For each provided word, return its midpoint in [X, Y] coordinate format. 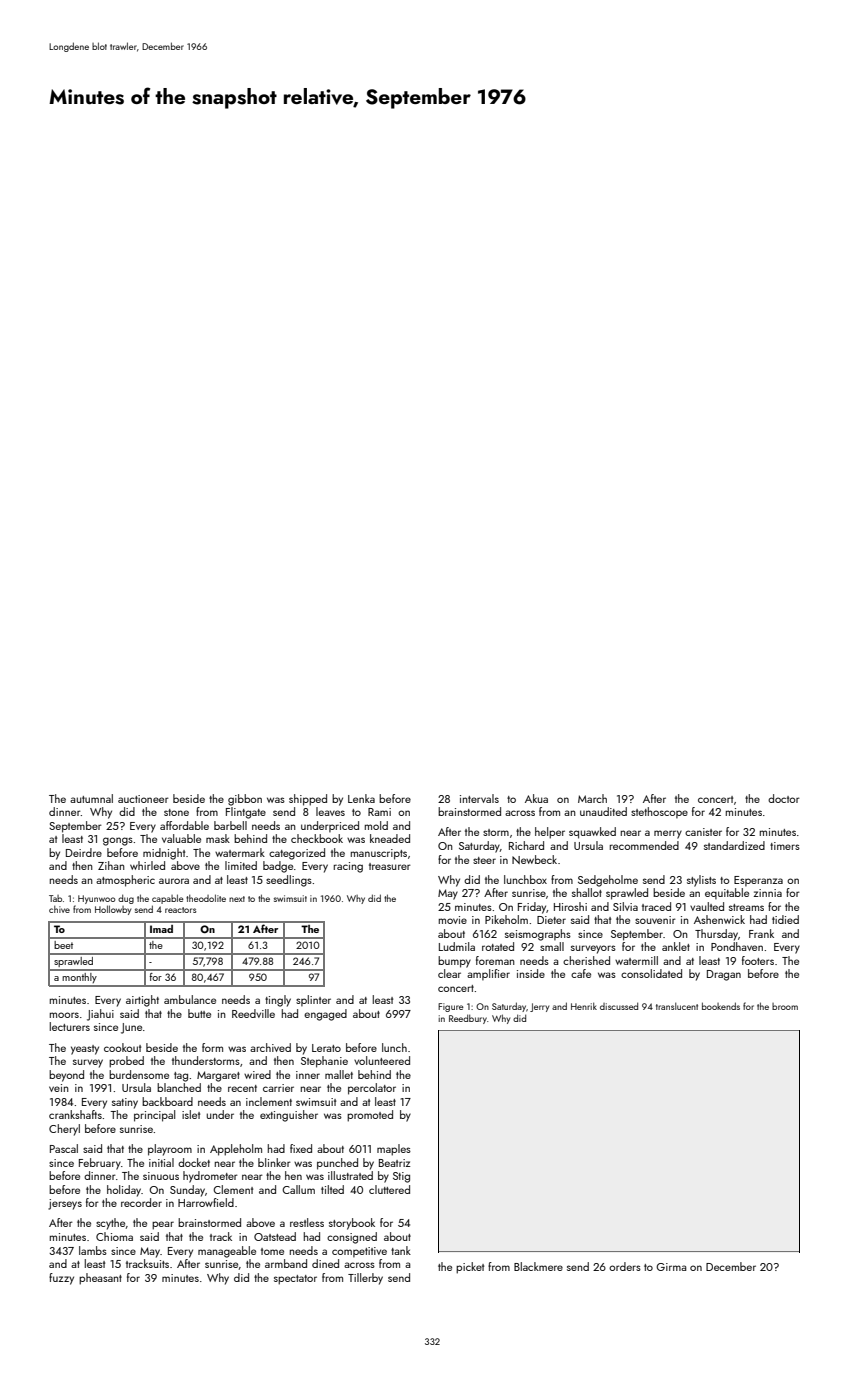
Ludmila [457, 946]
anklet [676, 946]
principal [154, 1116]
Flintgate [246, 813]
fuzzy [61, 1279]
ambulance [190, 999]
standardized [734, 845]
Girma [671, 1267]
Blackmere [538, 1266]
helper [550, 833]
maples [394, 1150]
